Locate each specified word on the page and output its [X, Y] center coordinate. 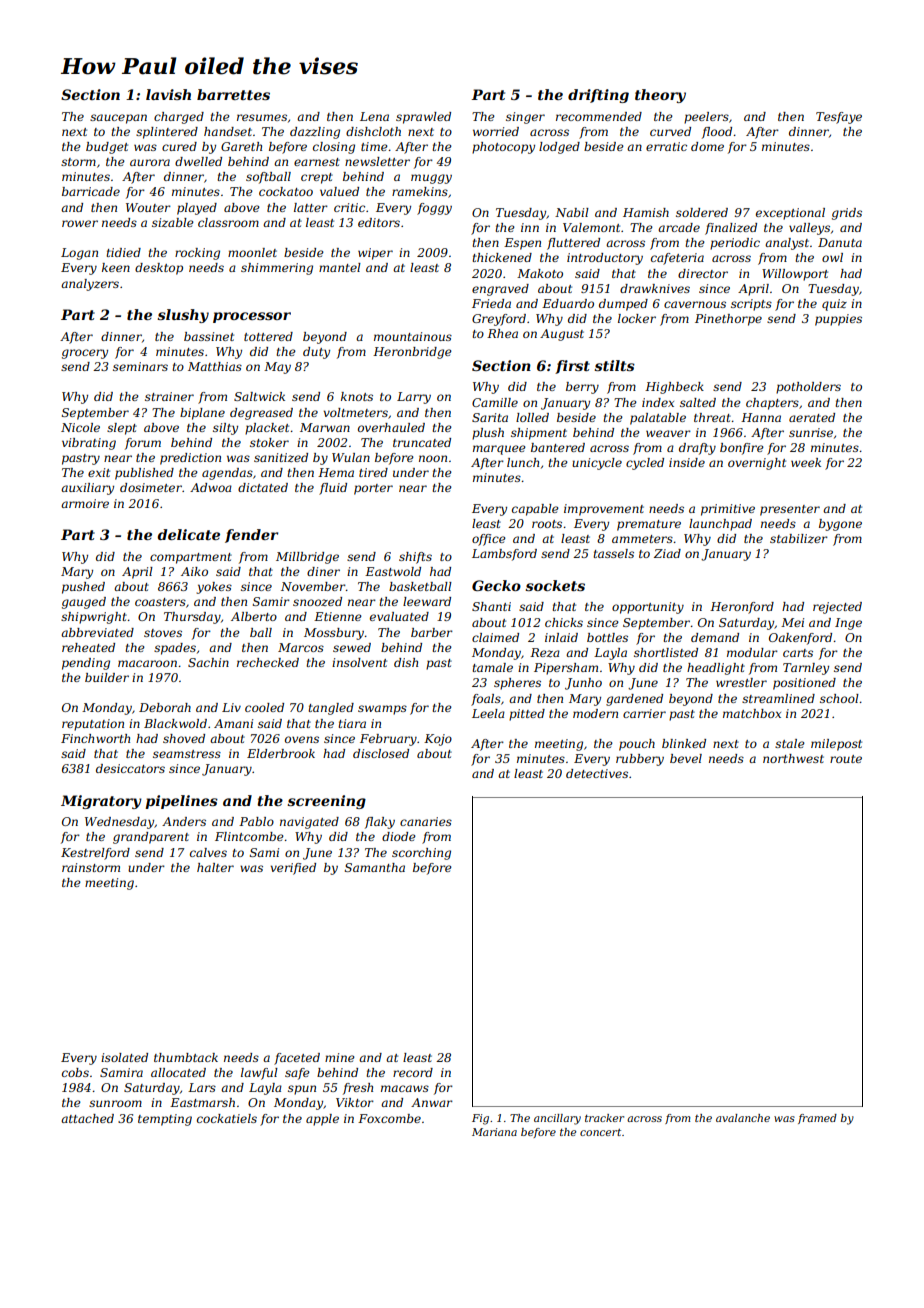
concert [600, 1132]
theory [660, 96]
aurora [150, 162]
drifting [598, 96]
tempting [165, 1120]
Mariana [494, 1132]
